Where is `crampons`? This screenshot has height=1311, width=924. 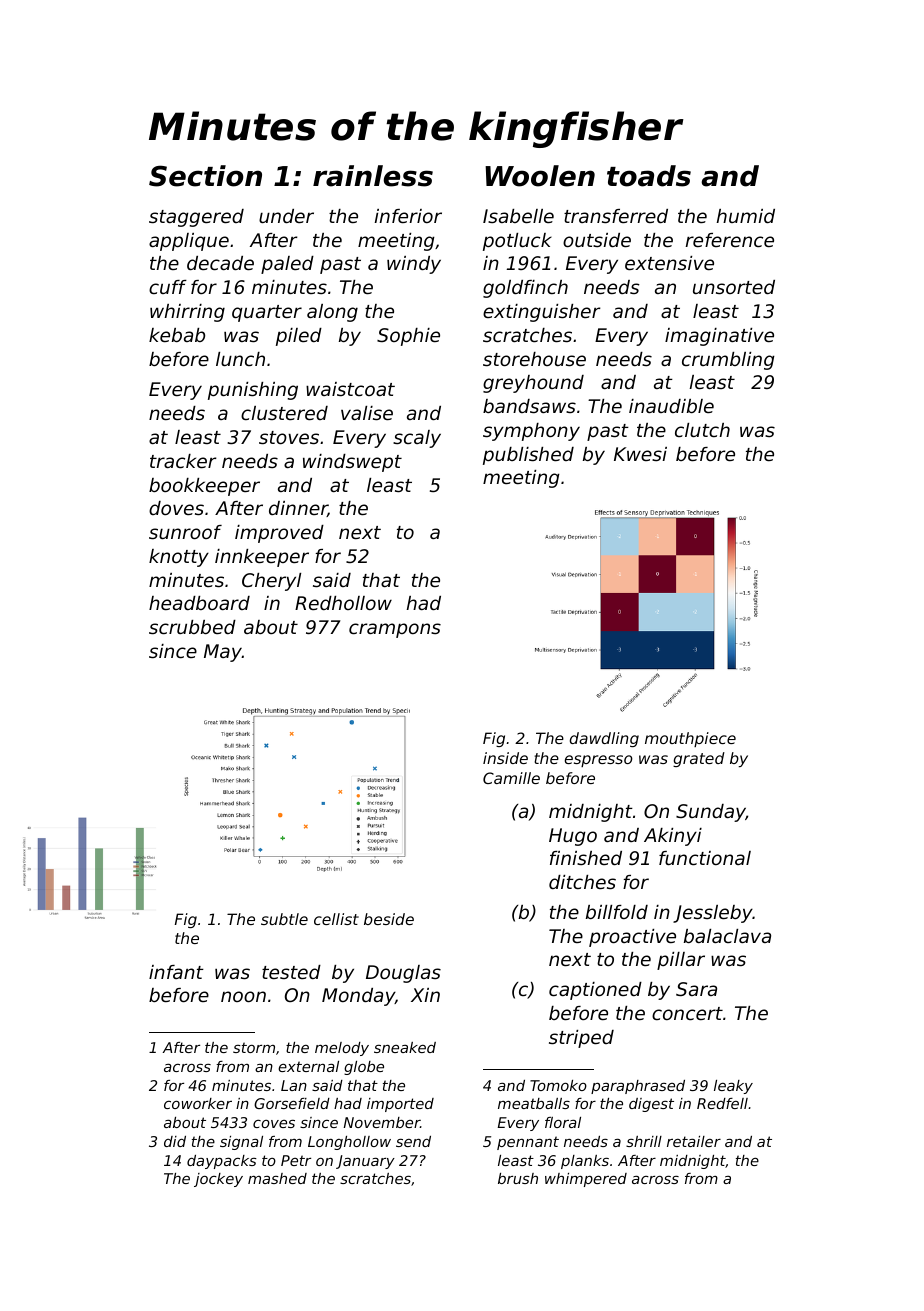
crampons is located at coordinates (395, 630).
